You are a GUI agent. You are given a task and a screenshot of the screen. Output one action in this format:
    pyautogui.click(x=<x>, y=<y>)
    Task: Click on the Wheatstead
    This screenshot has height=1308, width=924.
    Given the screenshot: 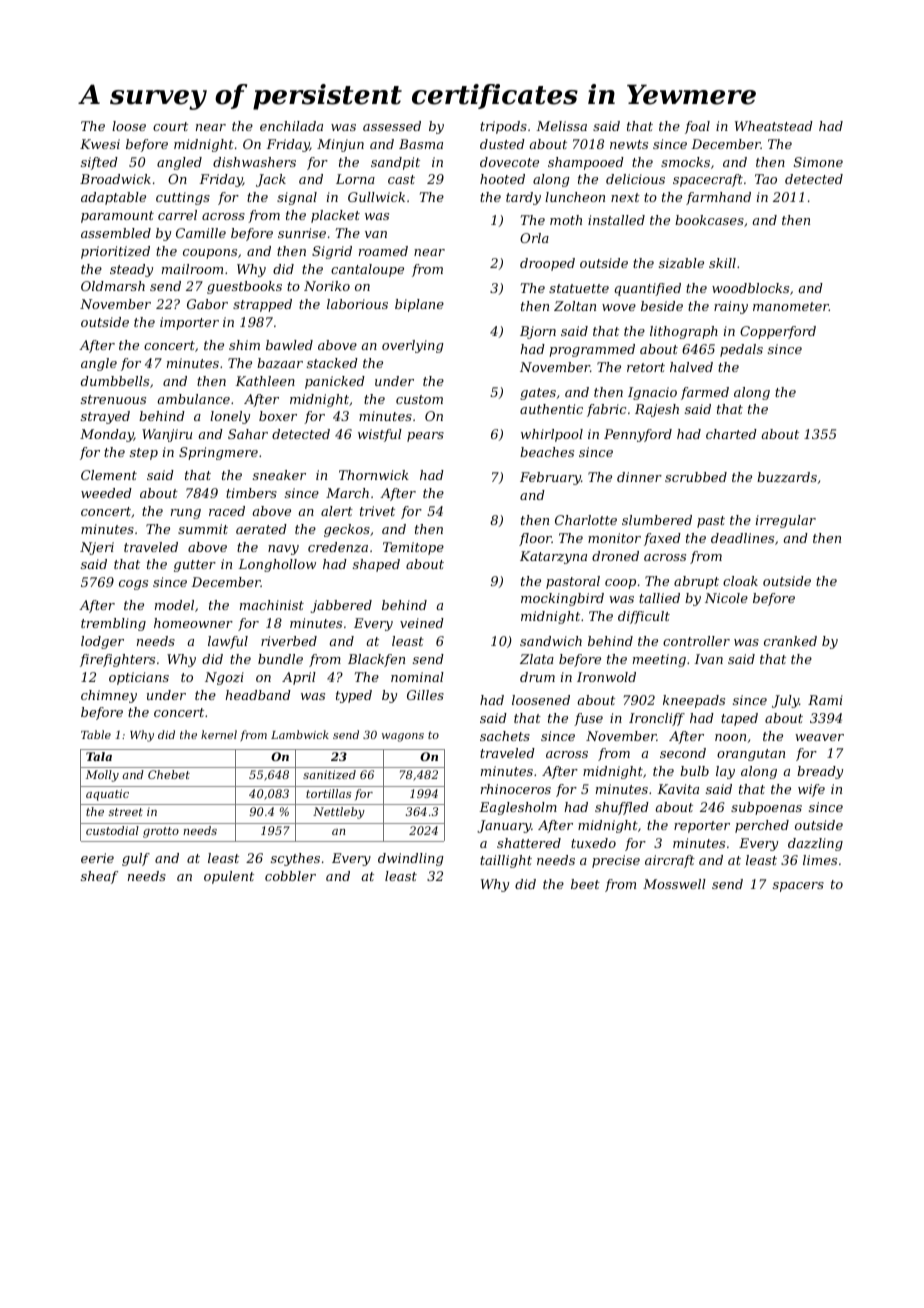 What is the action you would take?
    pyautogui.click(x=774, y=126)
